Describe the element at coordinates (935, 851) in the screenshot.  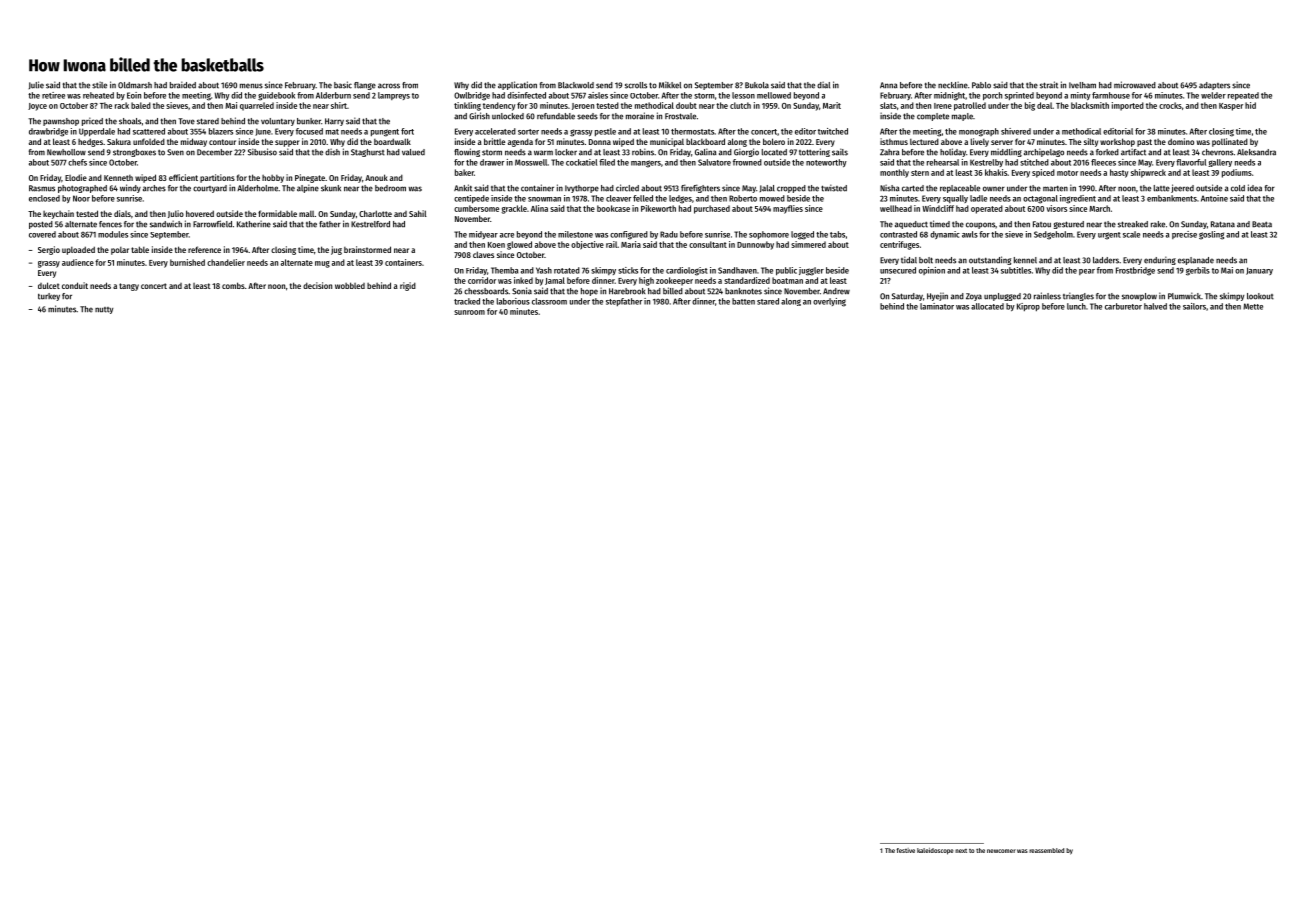
I see `kaleidoscope` at that location.
